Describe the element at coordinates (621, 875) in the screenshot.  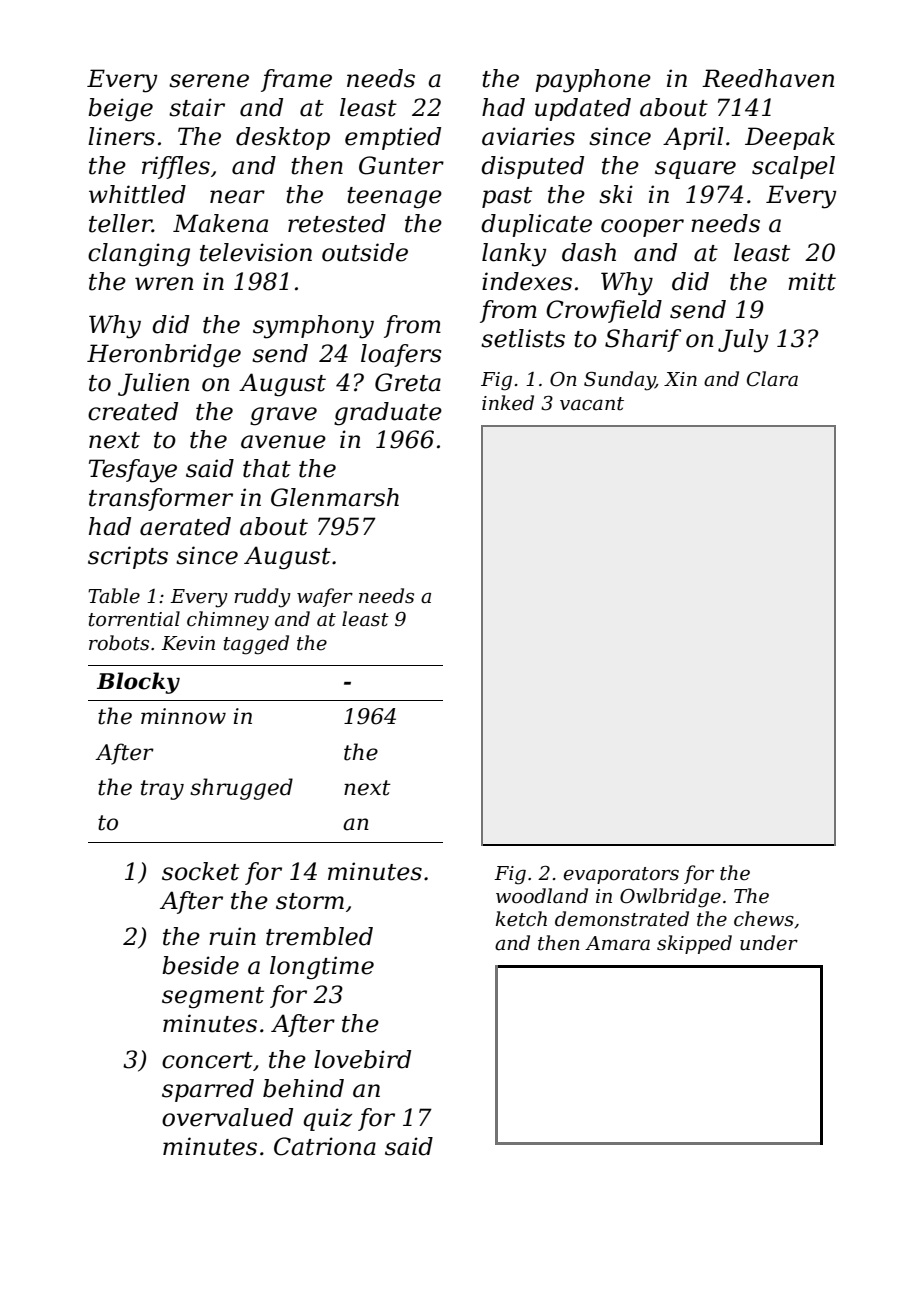
I see `evaporators` at that location.
